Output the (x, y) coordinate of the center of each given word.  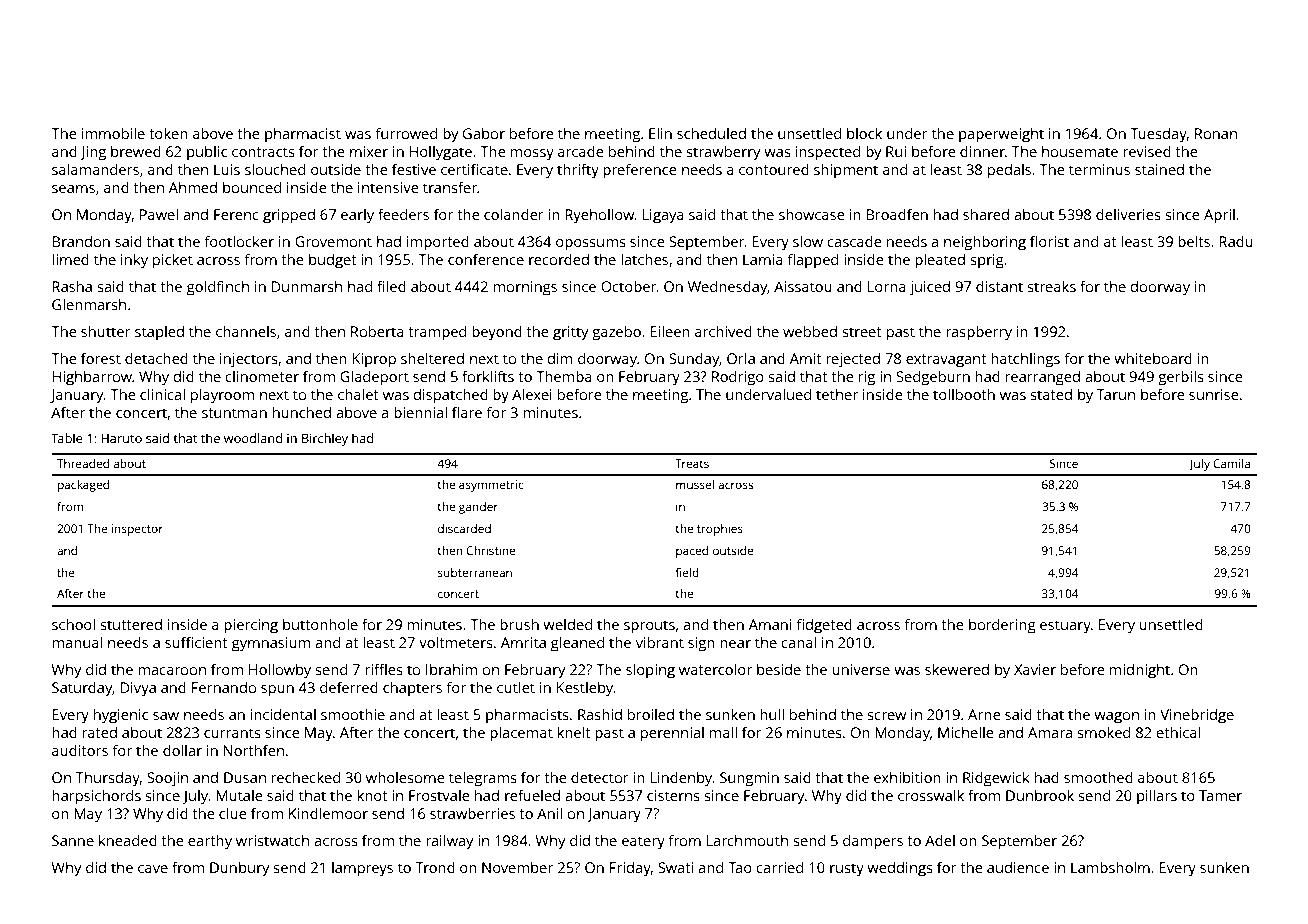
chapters (412, 689)
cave (153, 869)
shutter (106, 331)
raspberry (979, 333)
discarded (464, 528)
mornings (525, 288)
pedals (1009, 171)
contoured (774, 169)
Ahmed (193, 187)
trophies (720, 530)
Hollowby (280, 671)
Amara (1050, 732)
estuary (1065, 627)
